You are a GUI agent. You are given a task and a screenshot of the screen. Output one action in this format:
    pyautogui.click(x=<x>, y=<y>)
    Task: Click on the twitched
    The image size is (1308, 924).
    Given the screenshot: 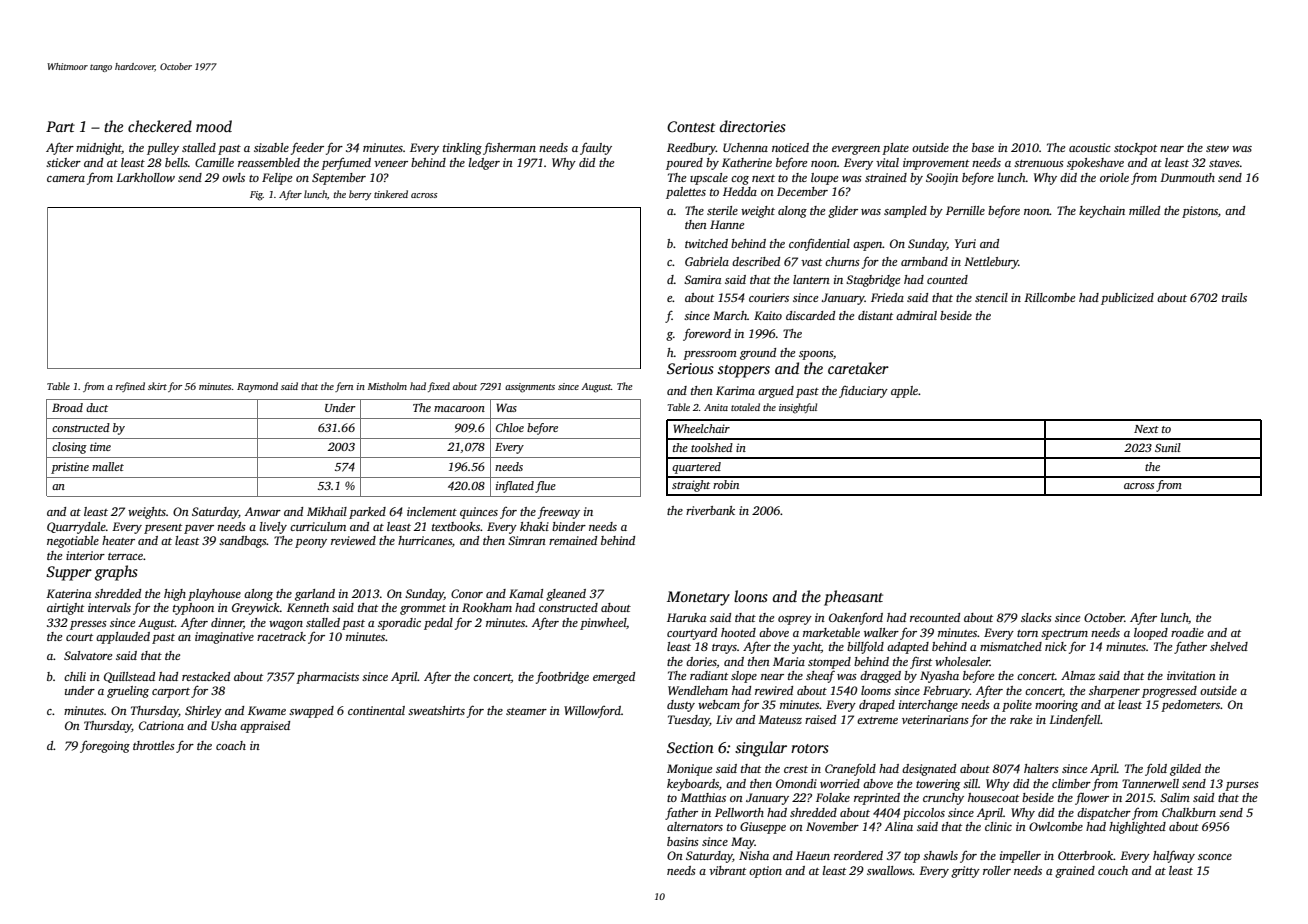 What is the action you would take?
    pyautogui.click(x=706, y=243)
